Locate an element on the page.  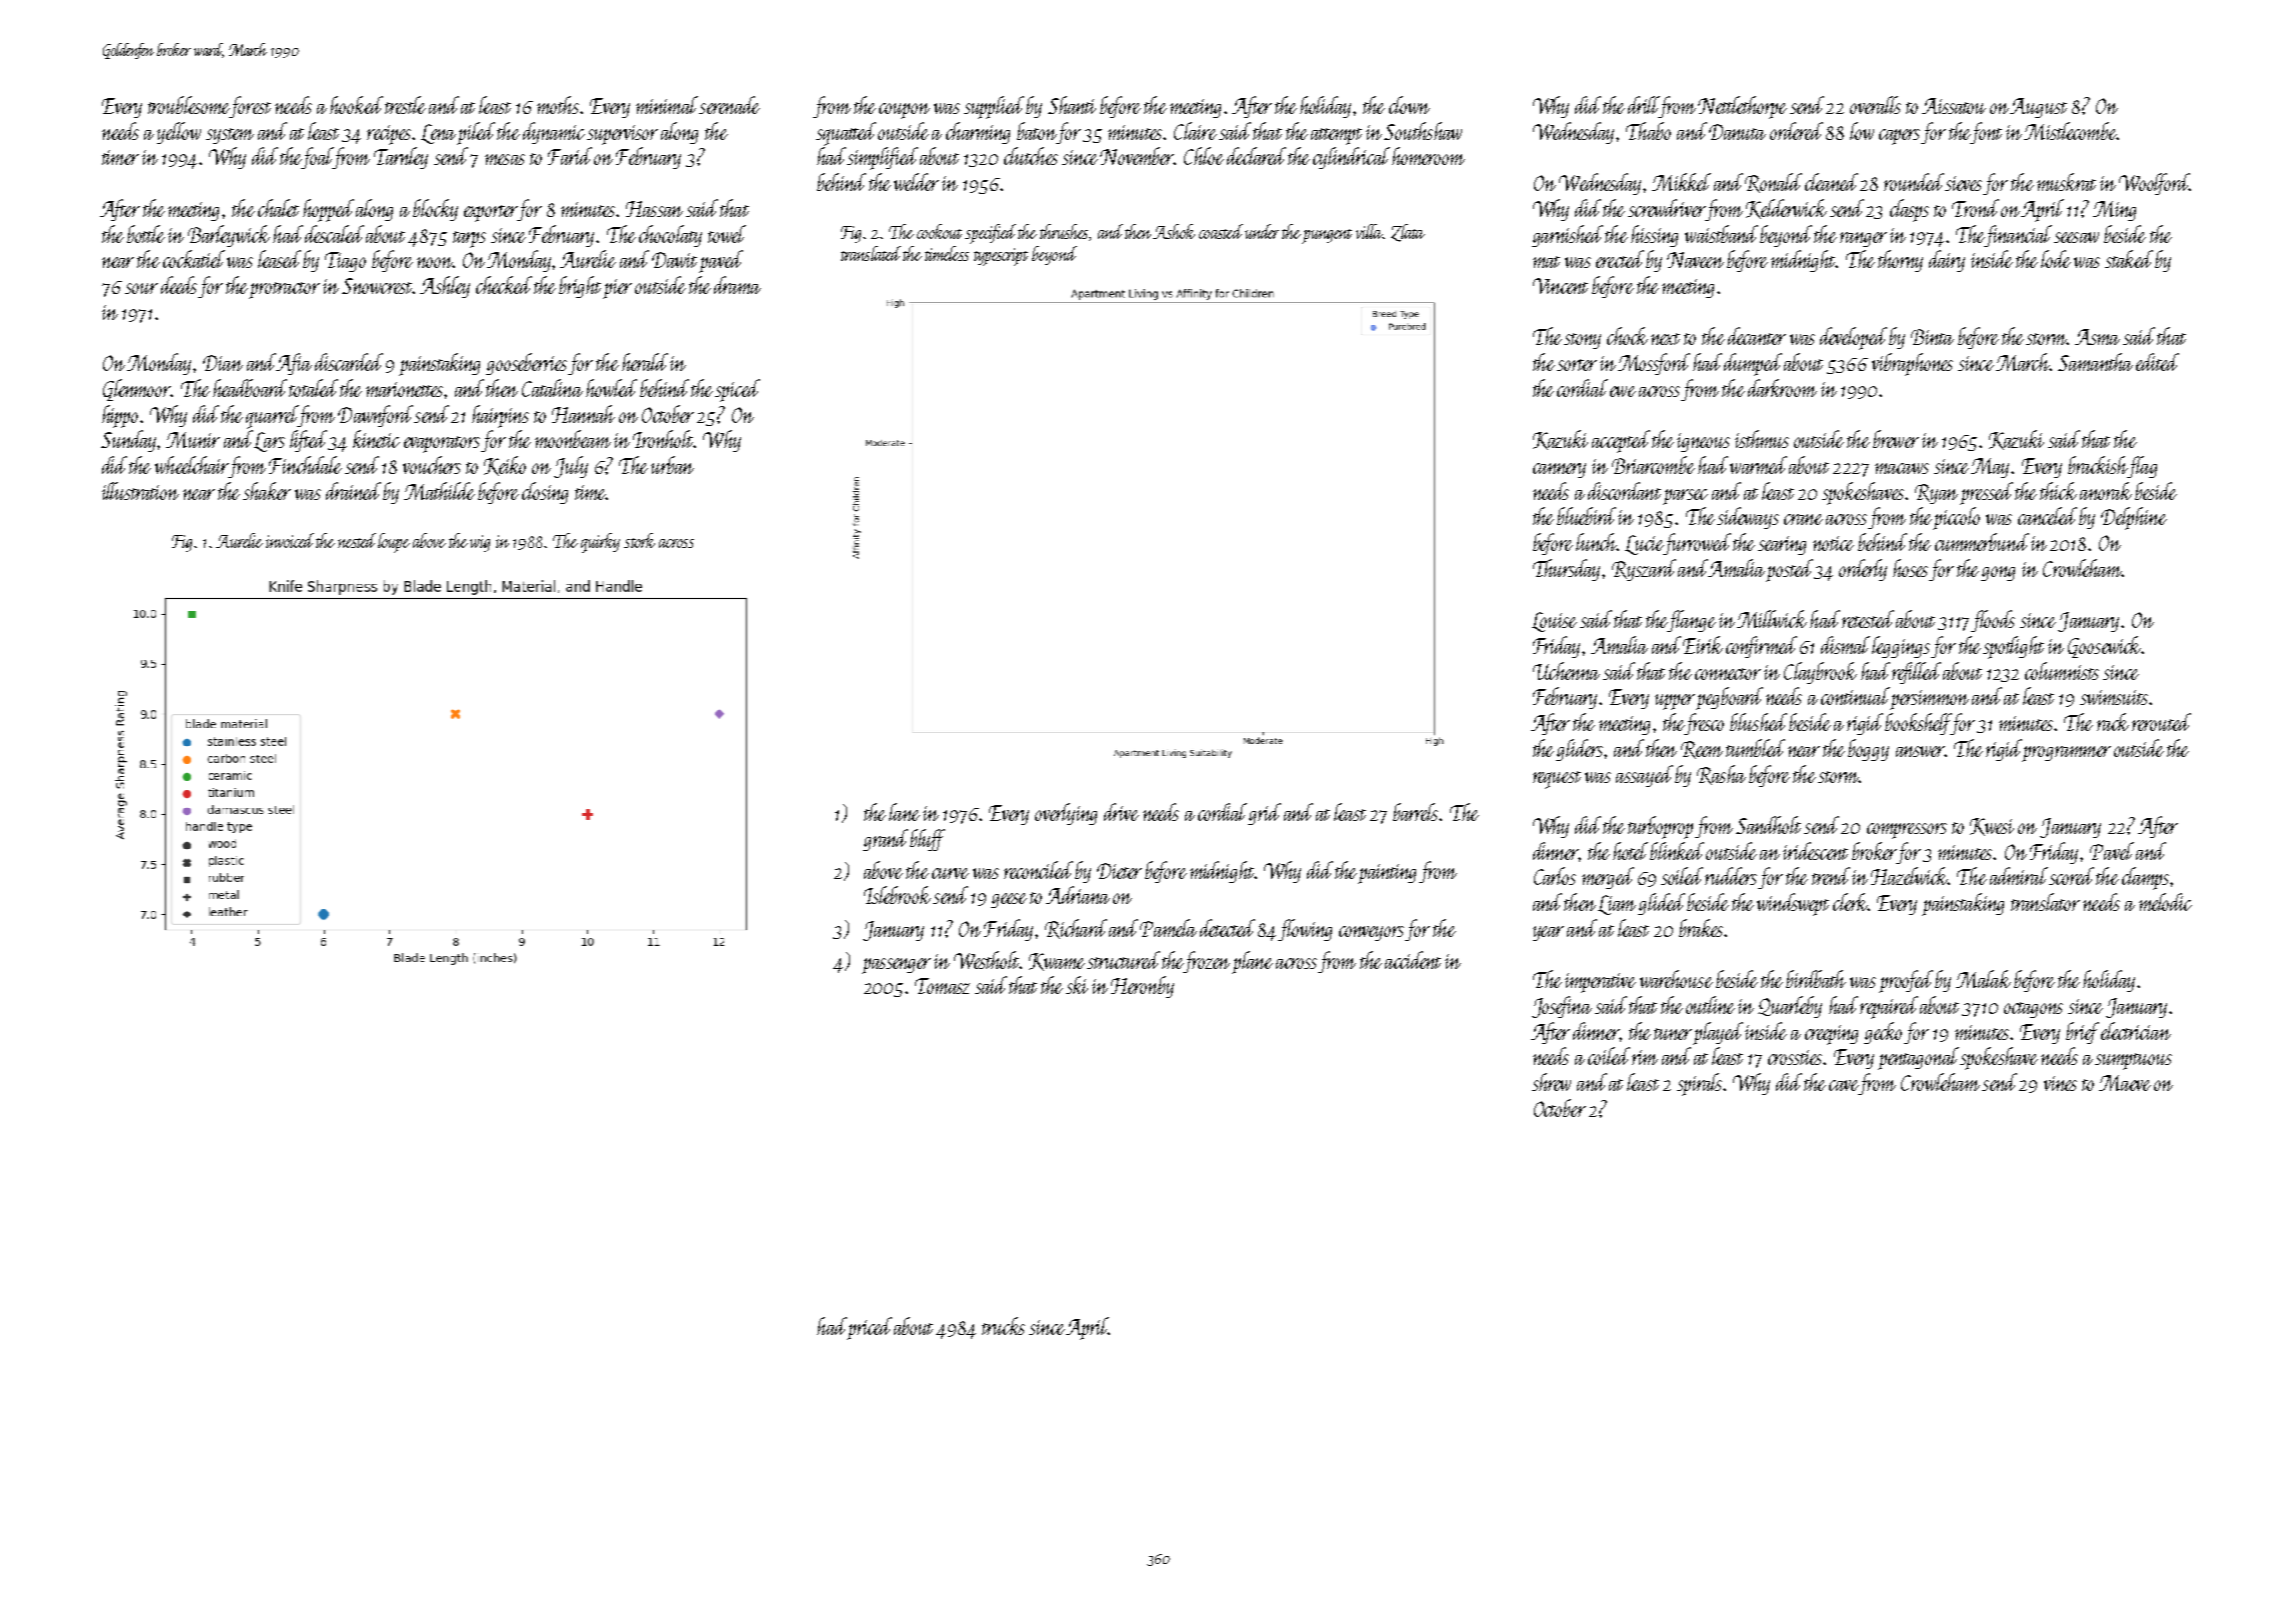
clutches is located at coordinates (1031, 156).
